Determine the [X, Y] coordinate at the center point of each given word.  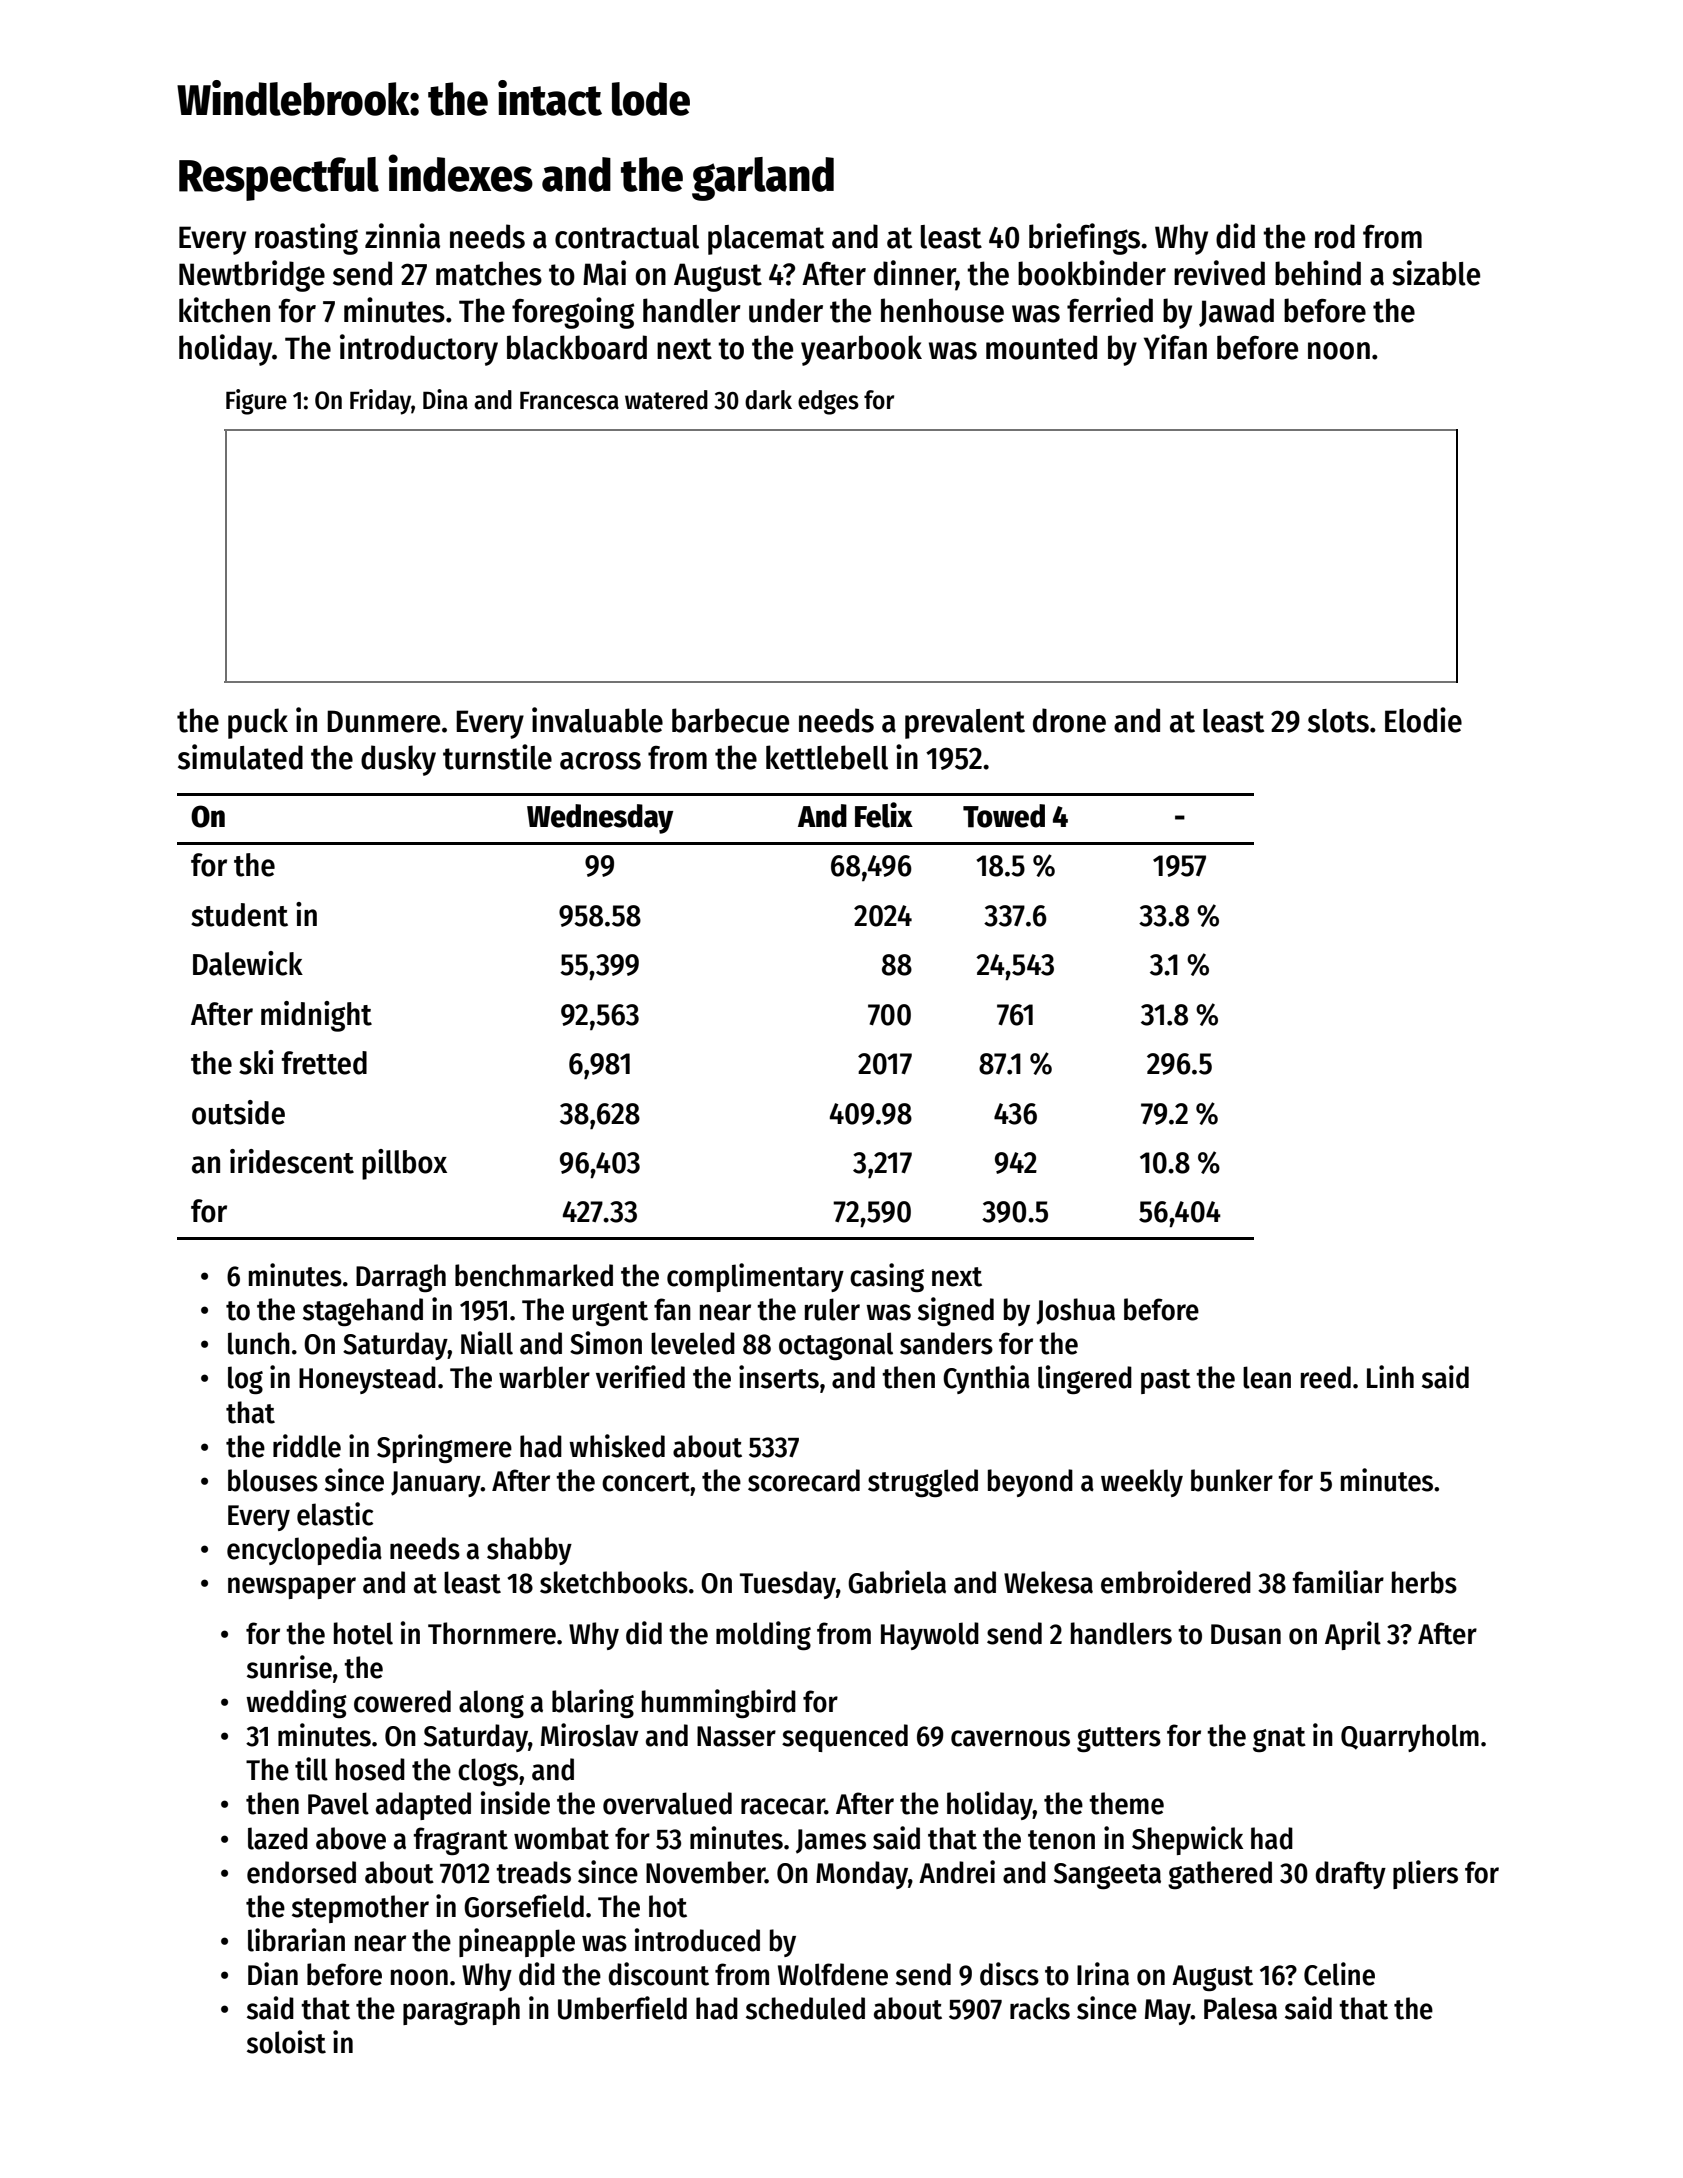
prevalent [965, 724]
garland [763, 179]
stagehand [363, 1312]
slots [1338, 721]
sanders [946, 1343]
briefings [1084, 239]
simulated [240, 757]
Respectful [279, 179]
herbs [1424, 1582]
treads [533, 1872]
